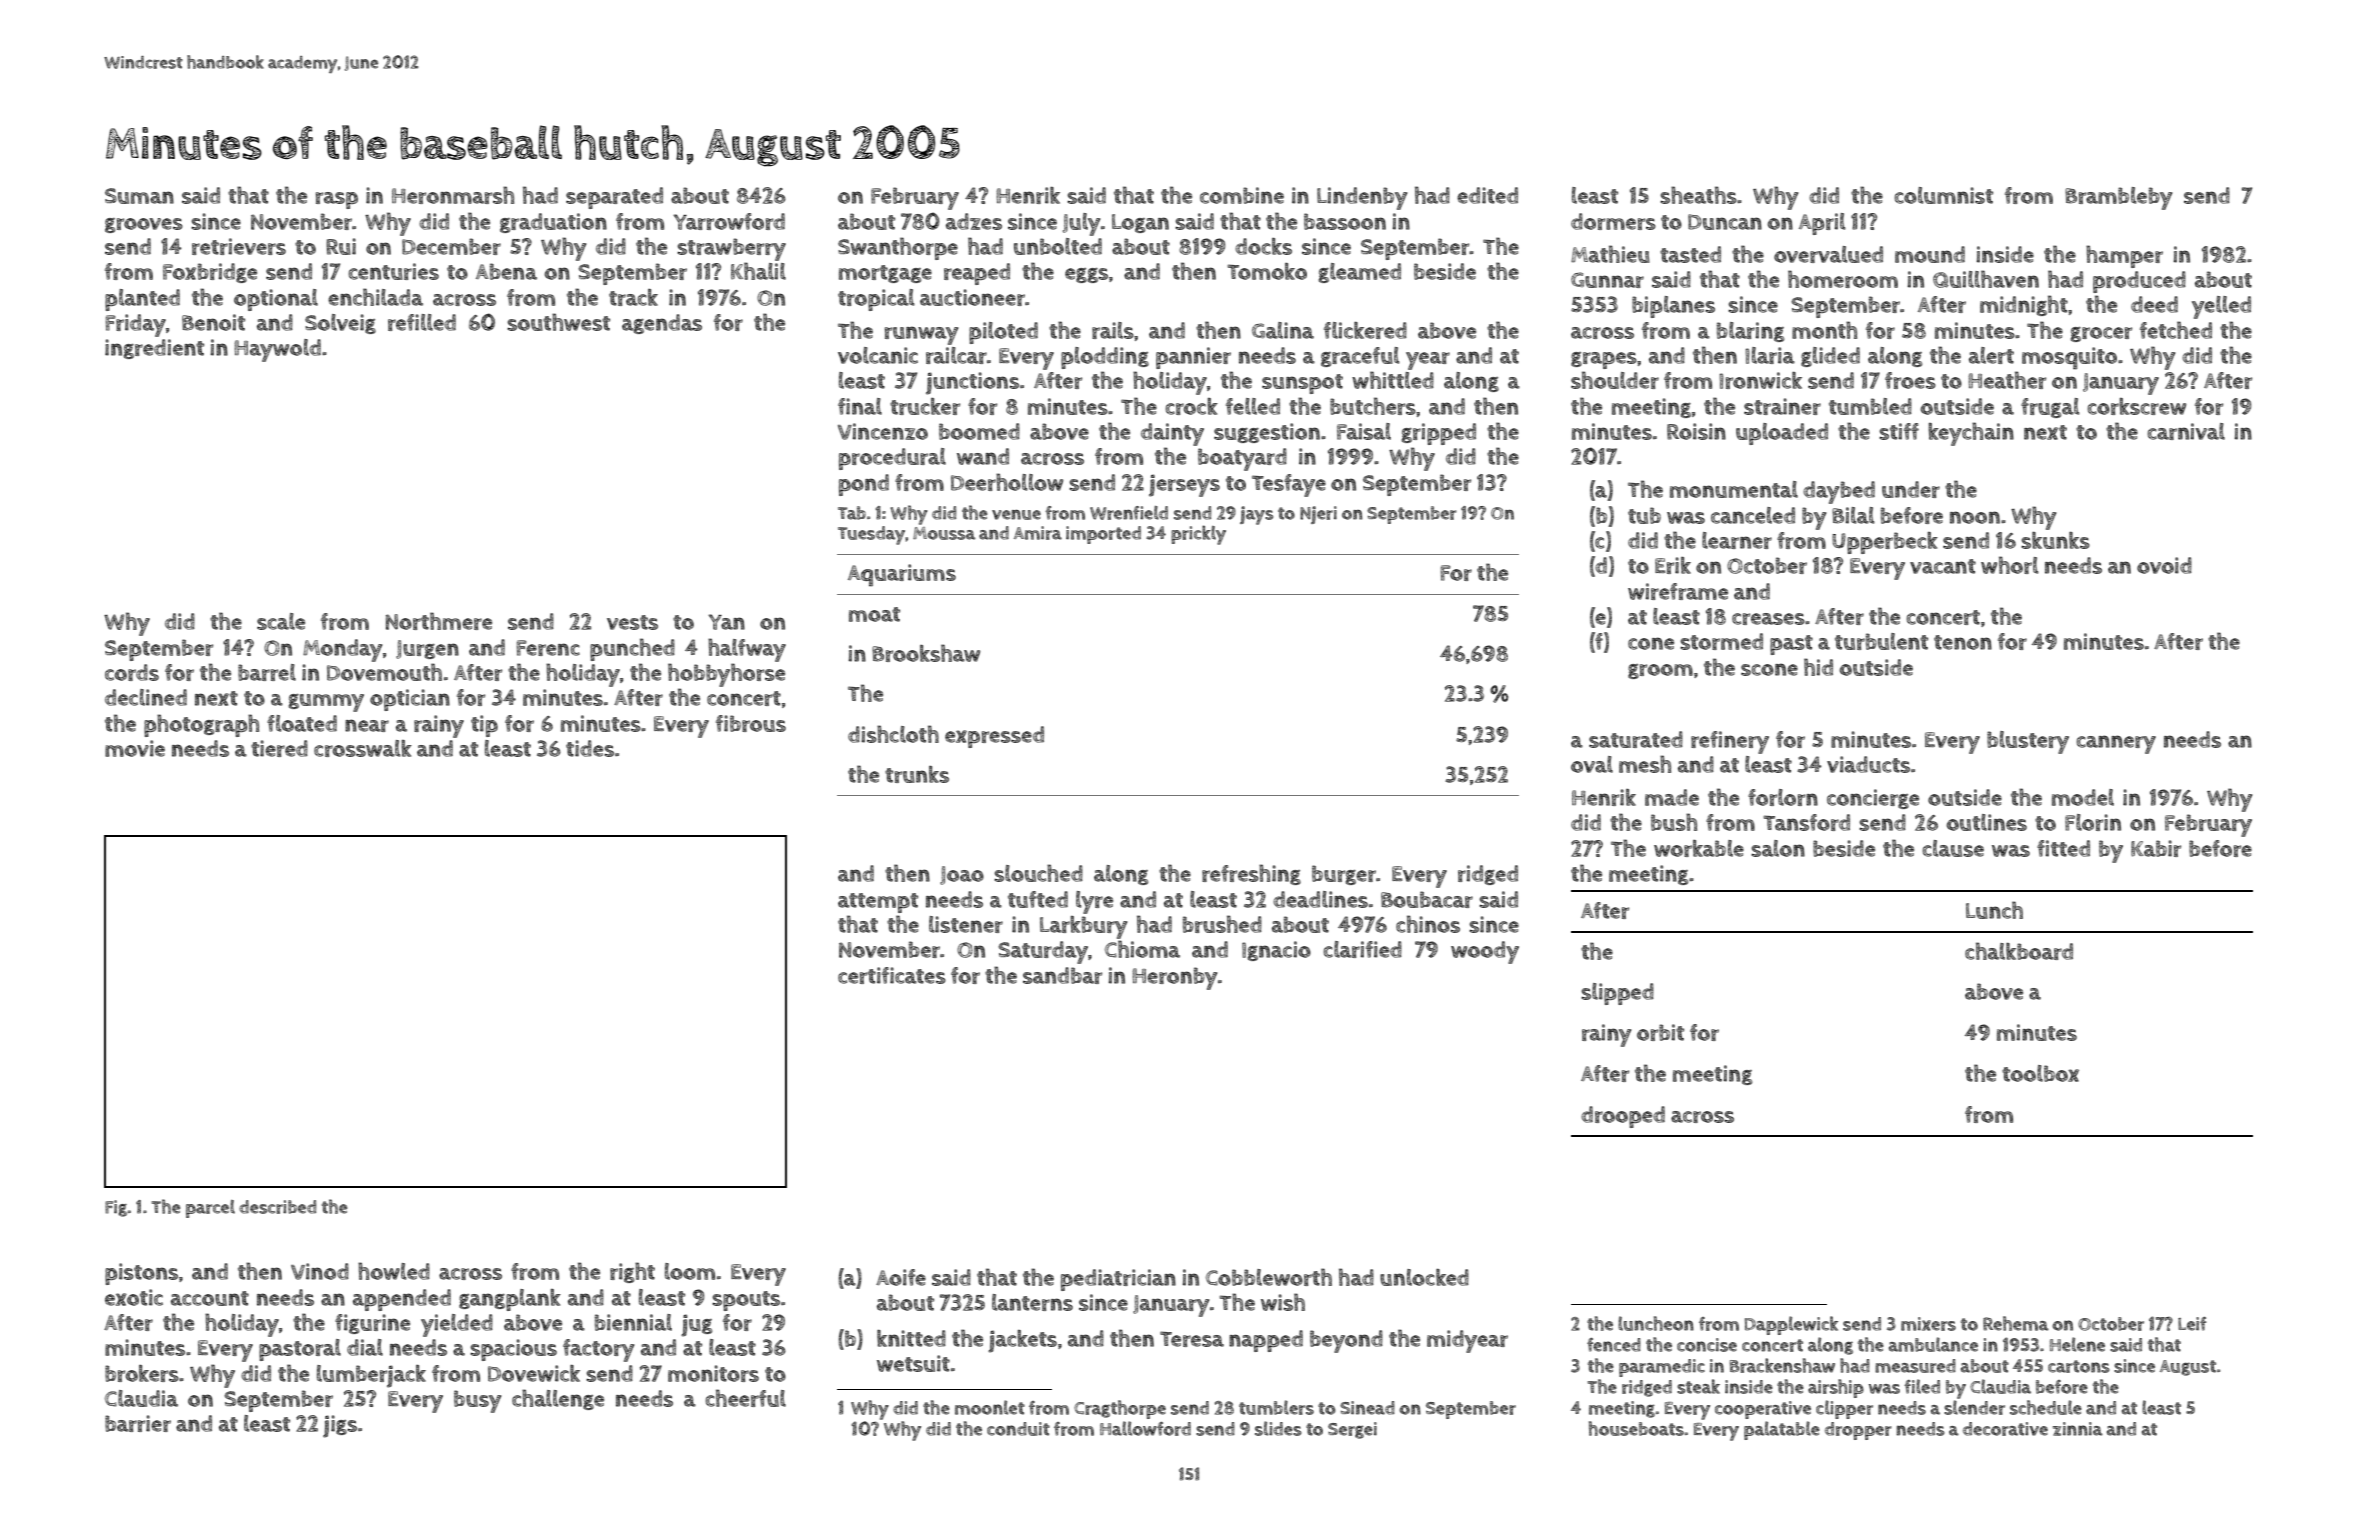 This page has width=2357, height=1525. Describe the element at coordinates (375, 297) in the page. I see `enchilada` at that location.
